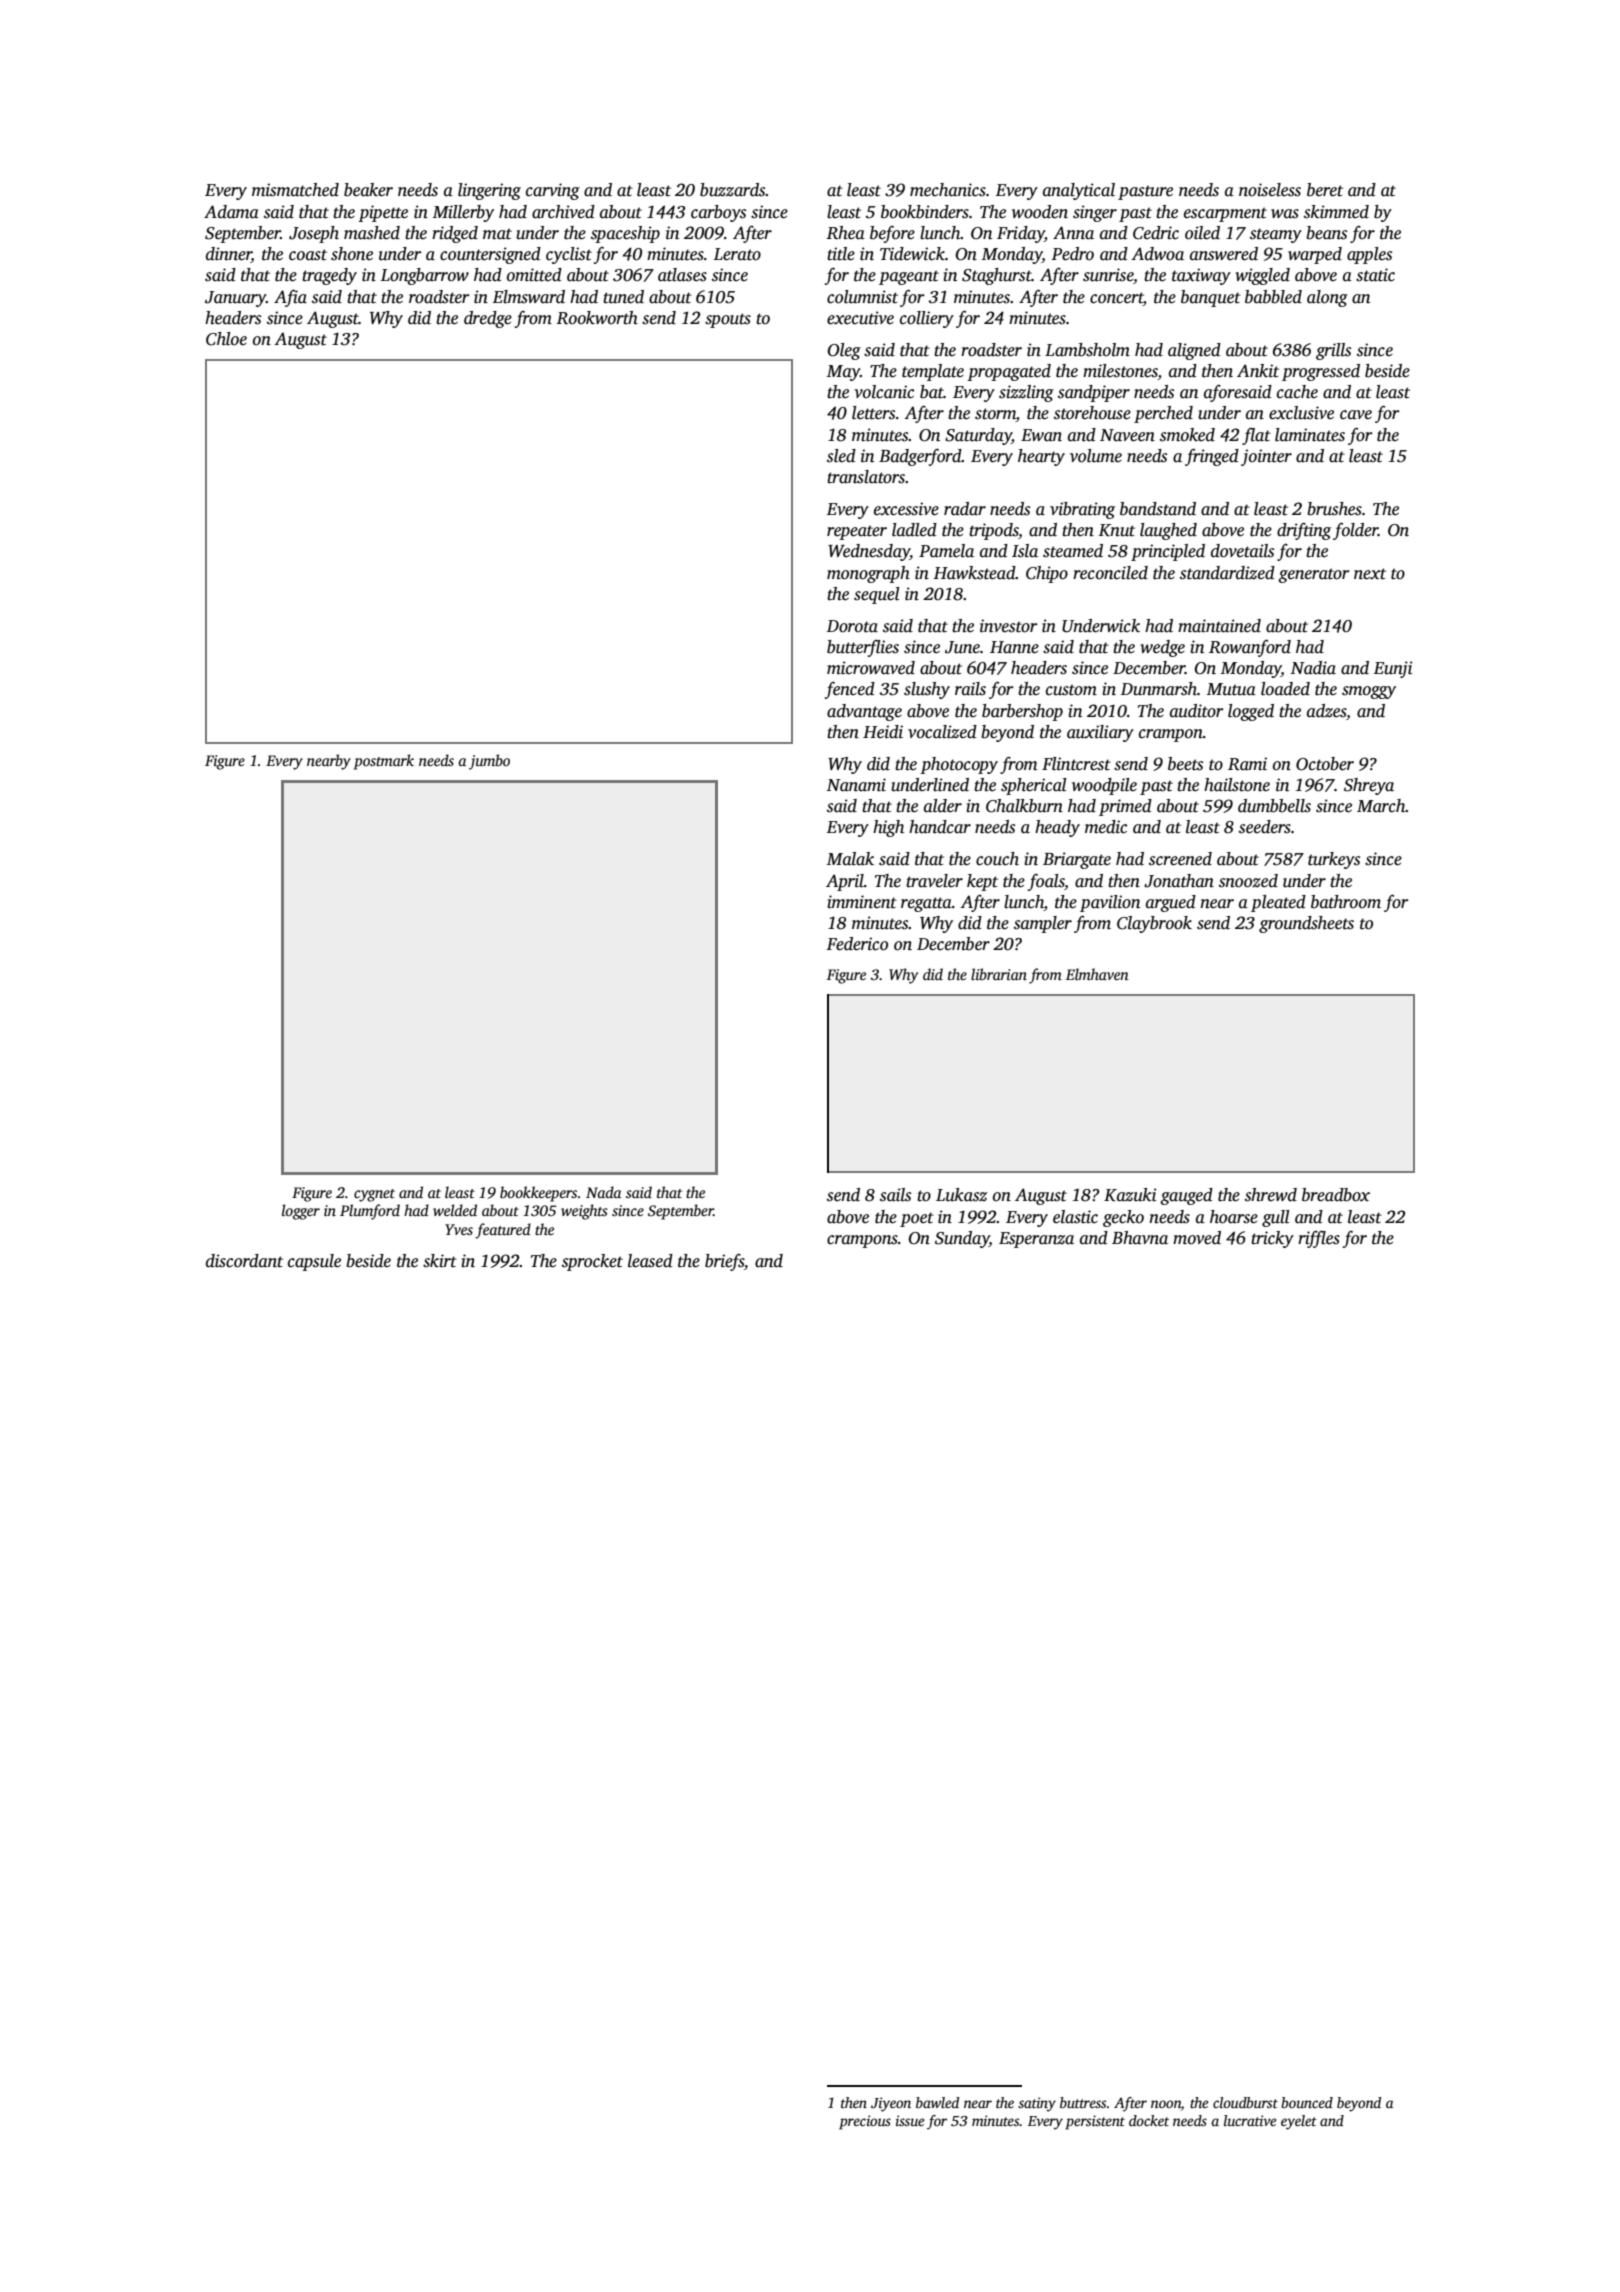 The width and height of the image is (1620, 2292). What do you see at coordinates (948, 190) in the image?
I see `mechanics` at bounding box center [948, 190].
